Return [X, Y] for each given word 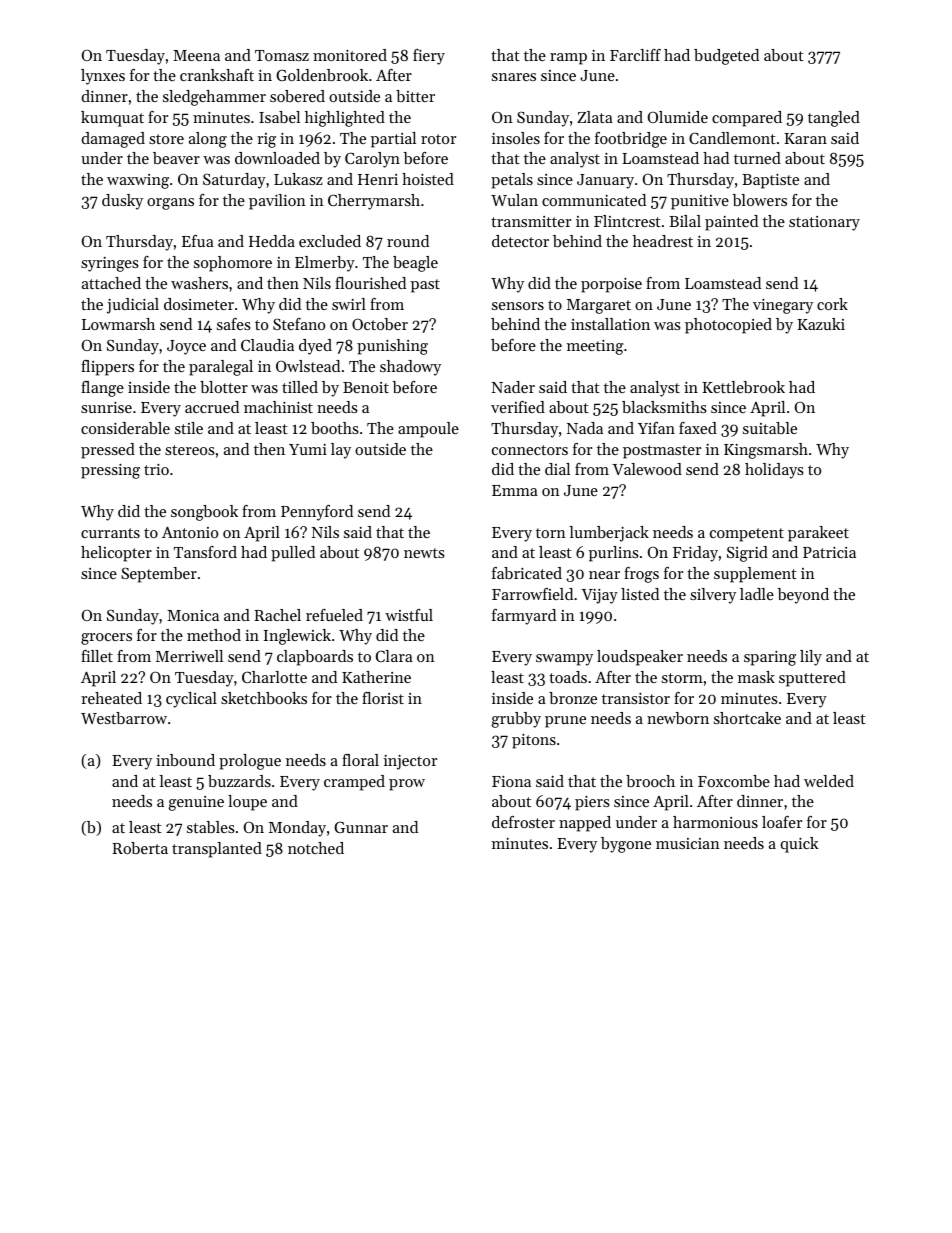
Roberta [140, 848]
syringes [110, 264]
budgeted [726, 57]
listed [640, 594]
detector [520, 241]
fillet [97, 656]
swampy [564, 660]
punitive [700, 202]
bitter [415, 96]
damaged [113, 140]
